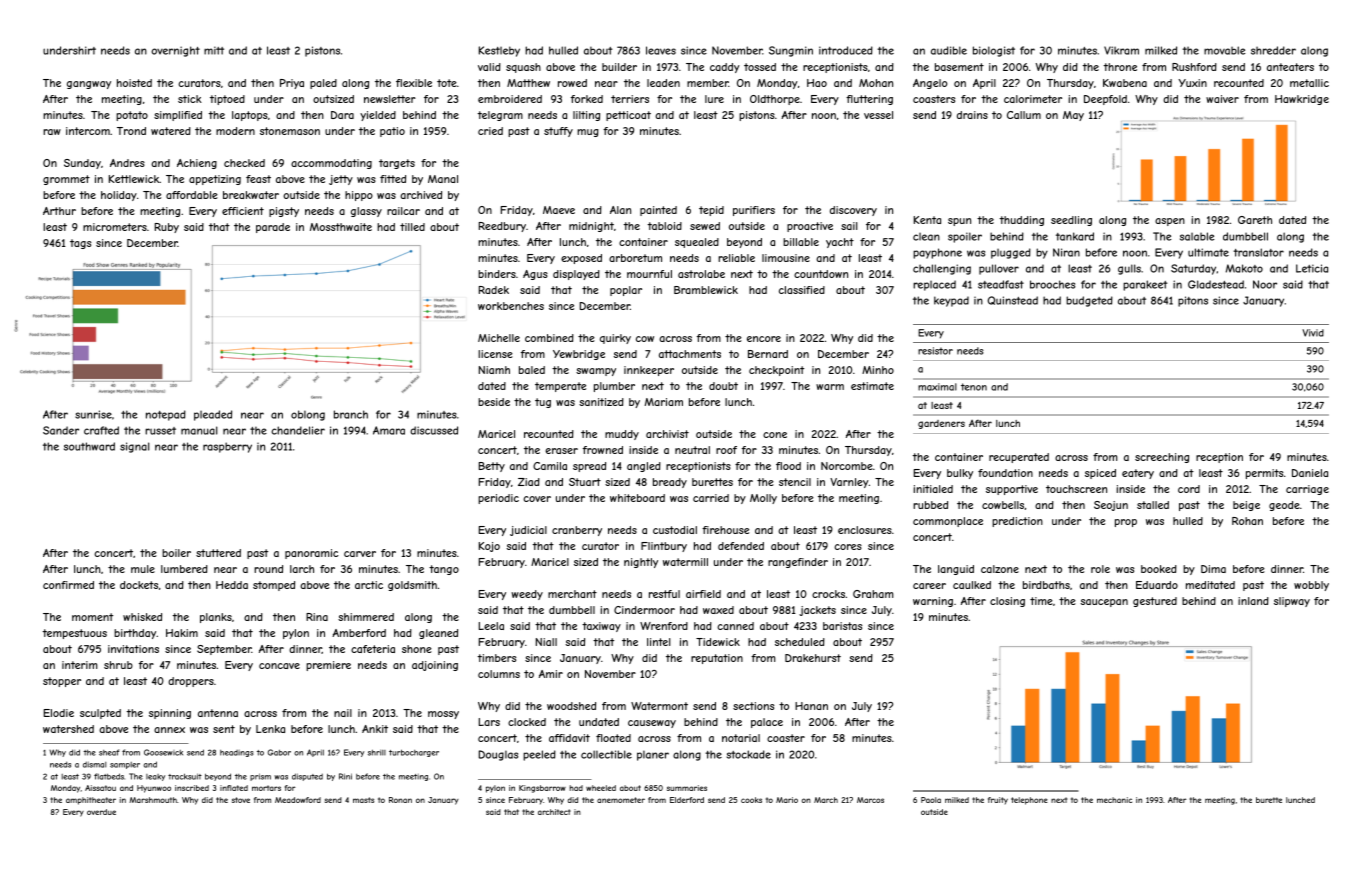 The height and width of the document is (887, 1372). What do you see at coordinates (393, 179) in the document?
I see `fitted` at bounding box center [393, 179].
